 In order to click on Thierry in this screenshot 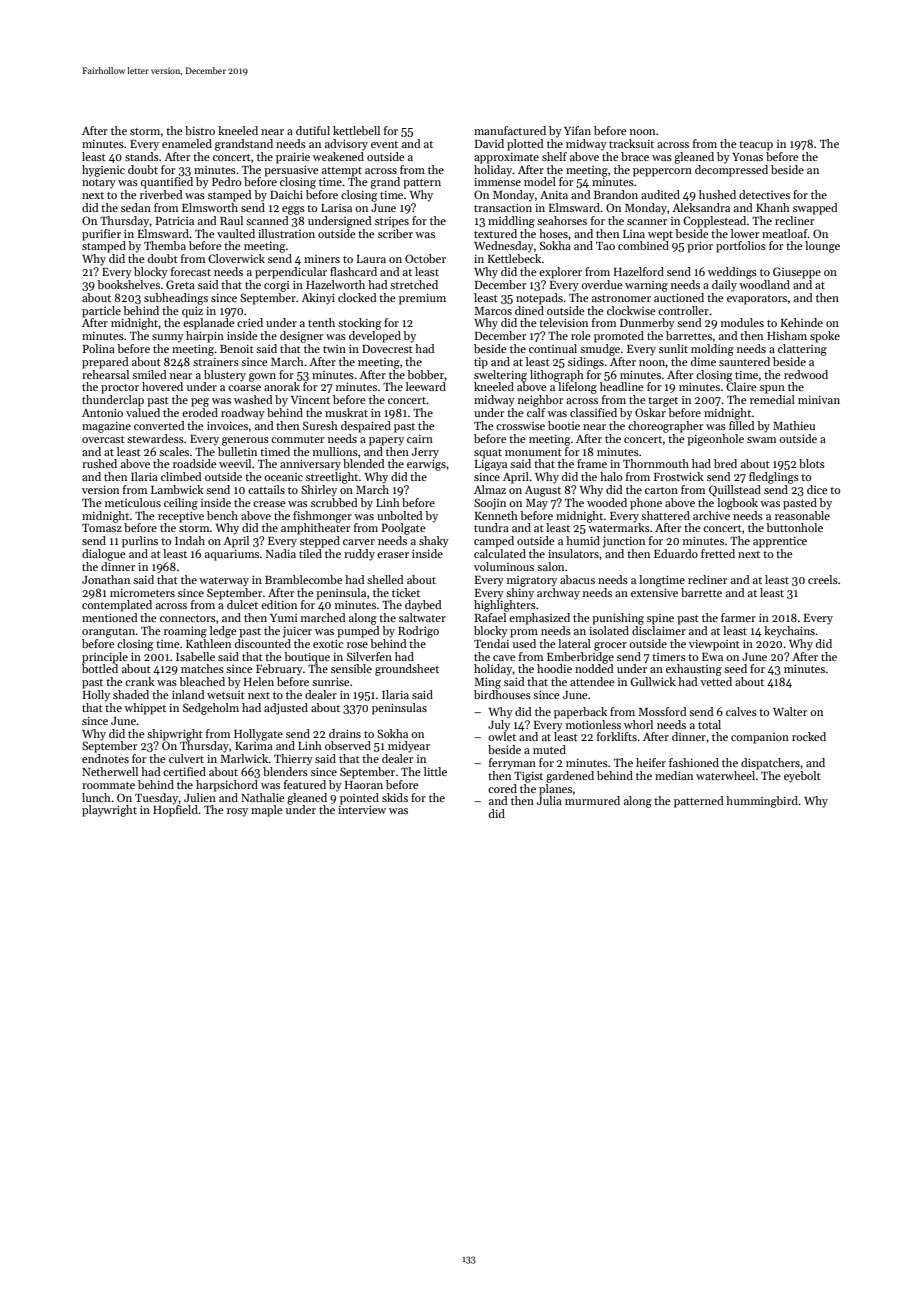, I will do `click(293, 760)`.
